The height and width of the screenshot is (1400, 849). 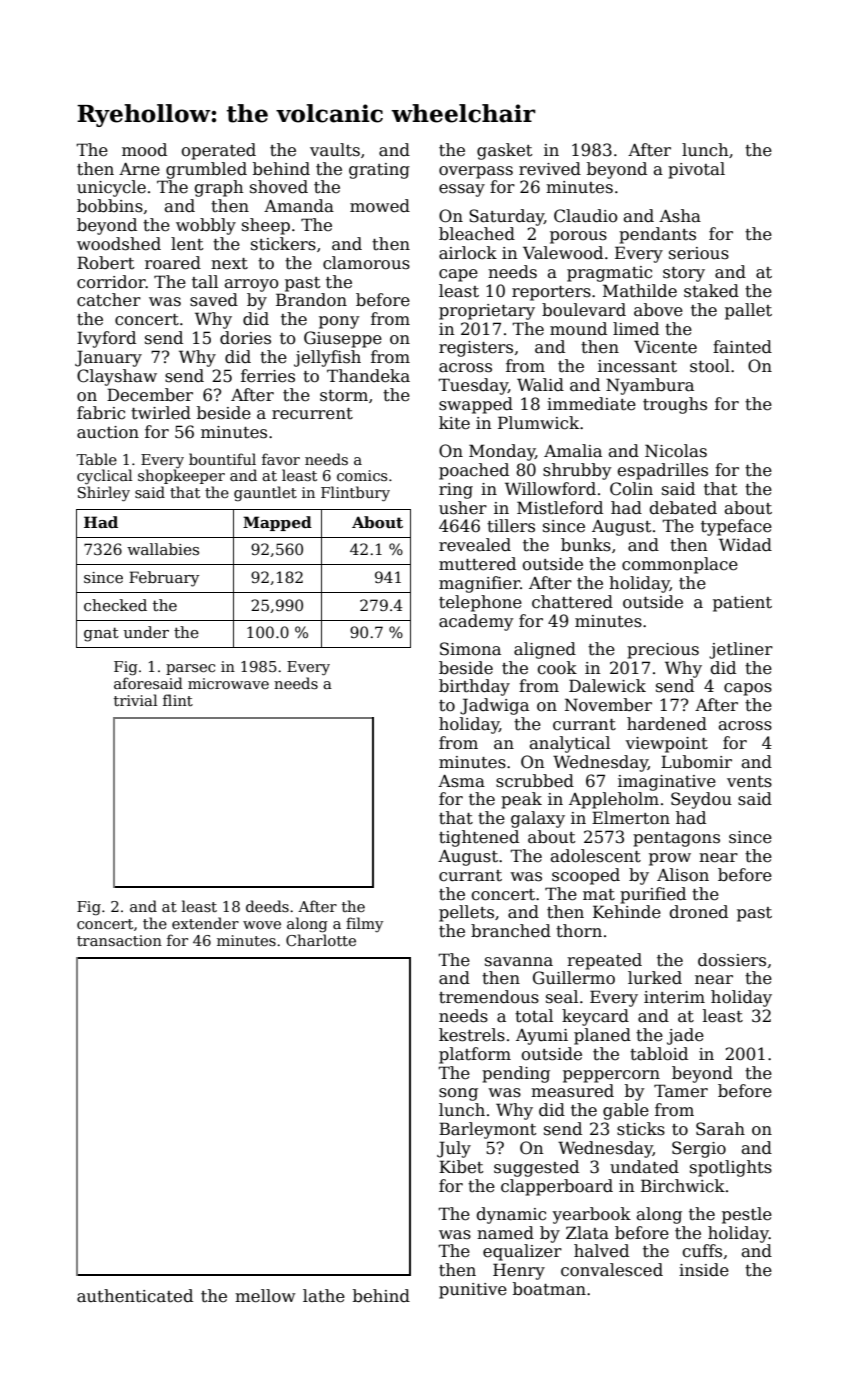 I want to click on mellow, so click(x=265, y=1296).
